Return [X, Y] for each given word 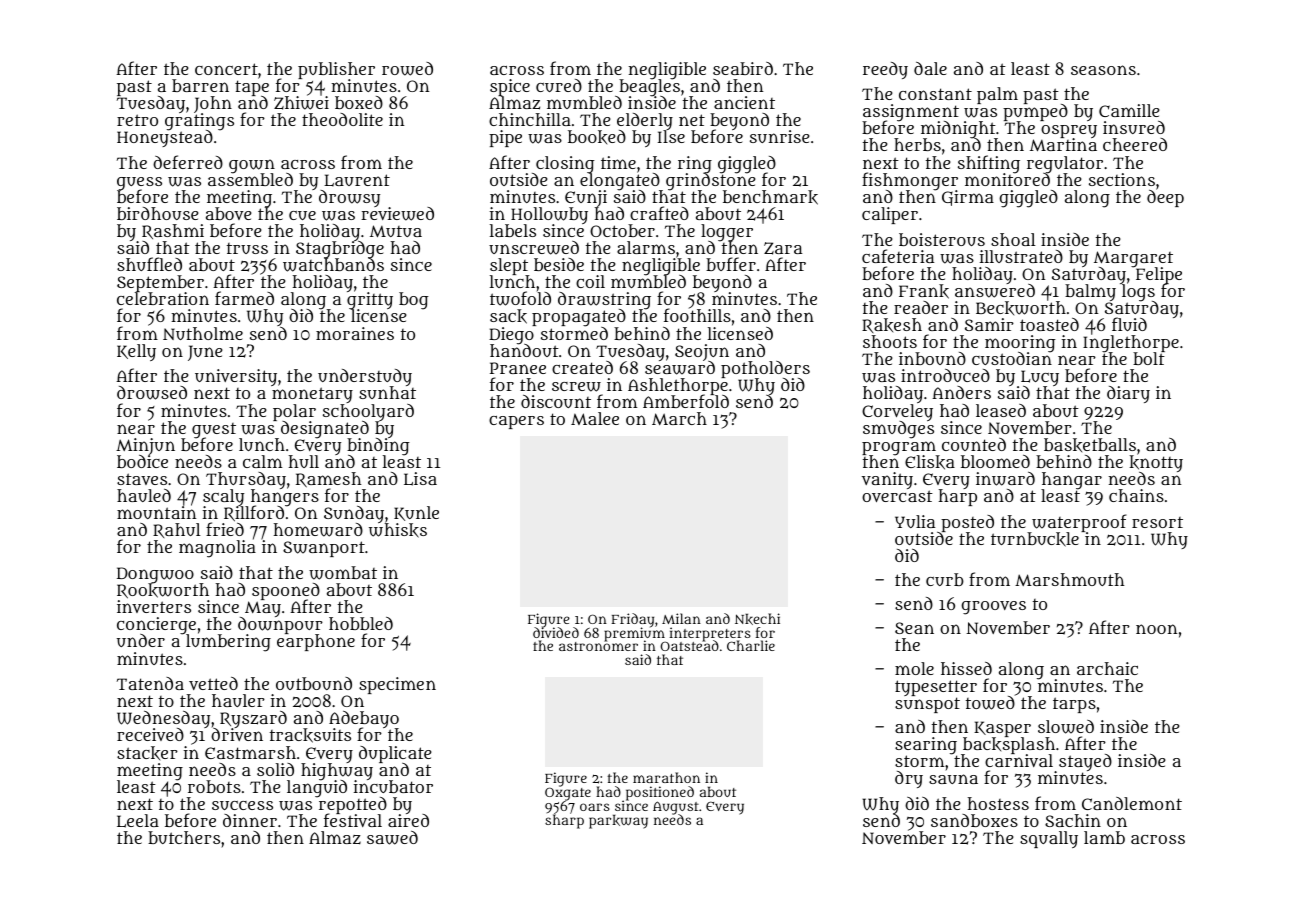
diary [1128, 394]
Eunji [586, 199]
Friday [632, 620]
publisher [336, 70]
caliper [890, 215]
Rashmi [173, 231]
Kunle [416, 513]
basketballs [1090, 445]
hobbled [361, 623]
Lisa [420, 479]
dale [930, 68]
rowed [407, 69]
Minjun [145, 446]
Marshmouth [1070, 579]
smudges [898, 430]
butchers [184, 837]
